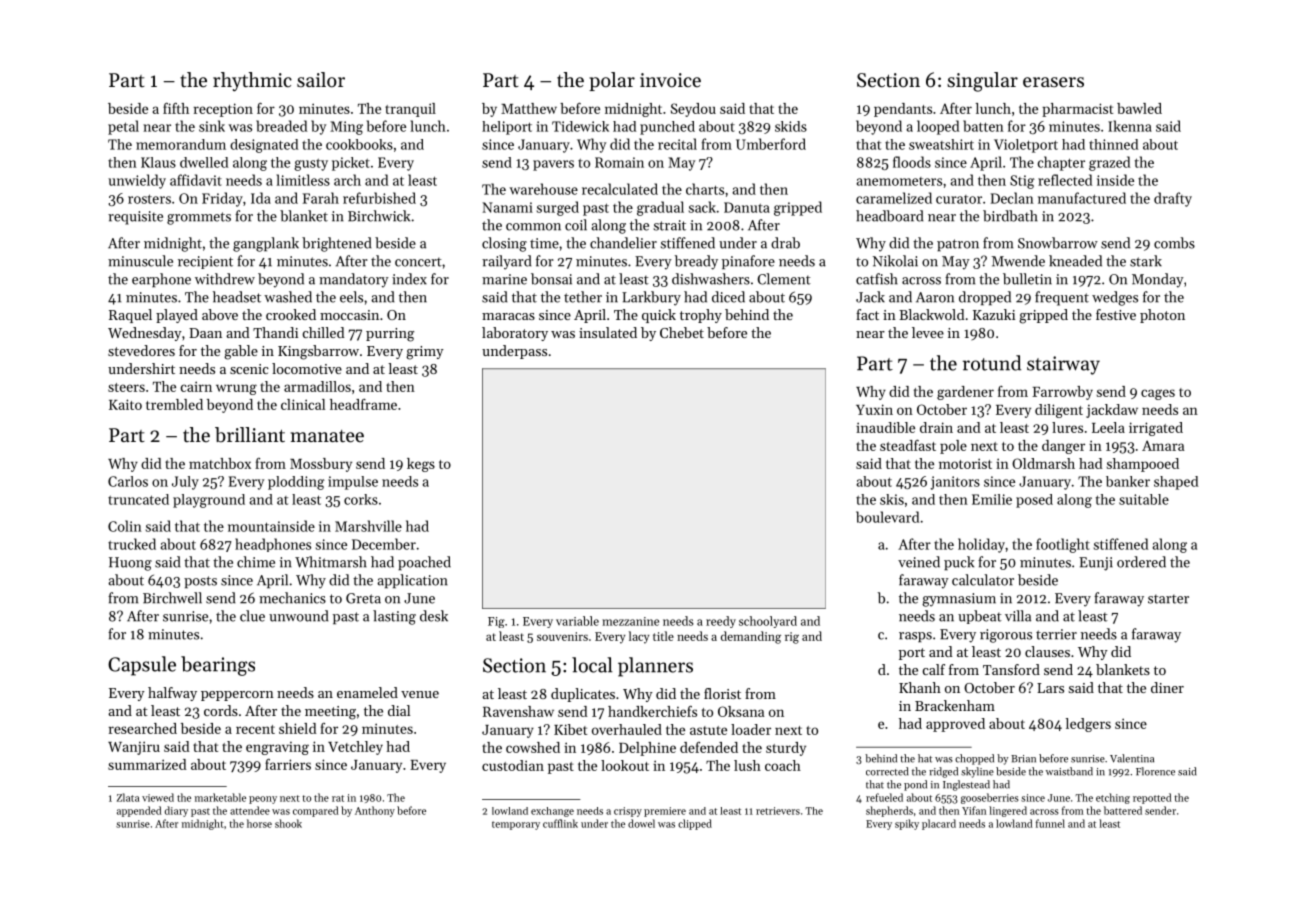 The width and height of the document is (1308, 924). Describe the element at coordinates (172, 694) in the document. I see `halfway` at that location.
